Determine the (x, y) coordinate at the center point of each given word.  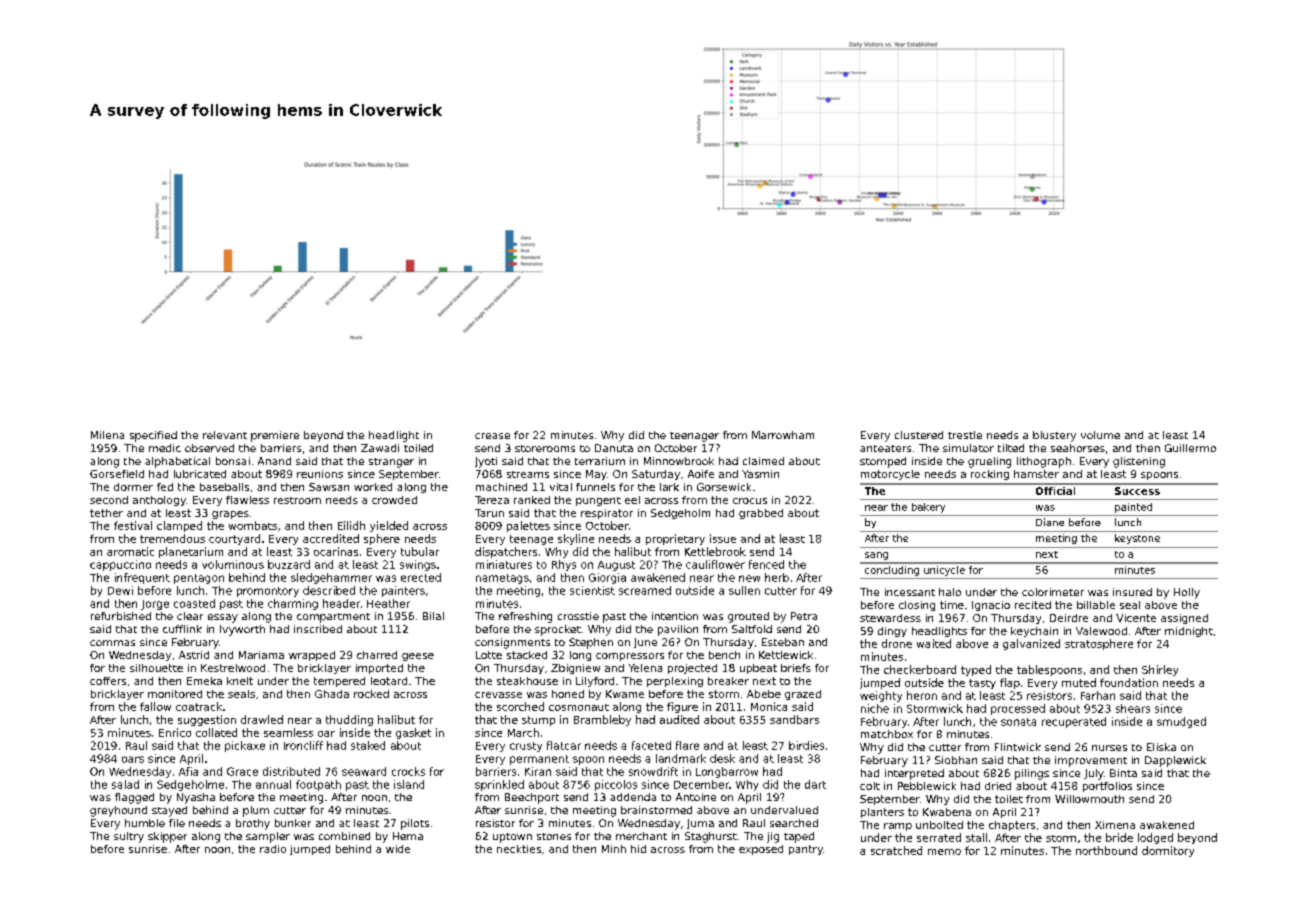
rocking (990, 475)
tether (106, 513)
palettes (528, 526)
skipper (167, 837)
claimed (763, 461)
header (341, 603)
